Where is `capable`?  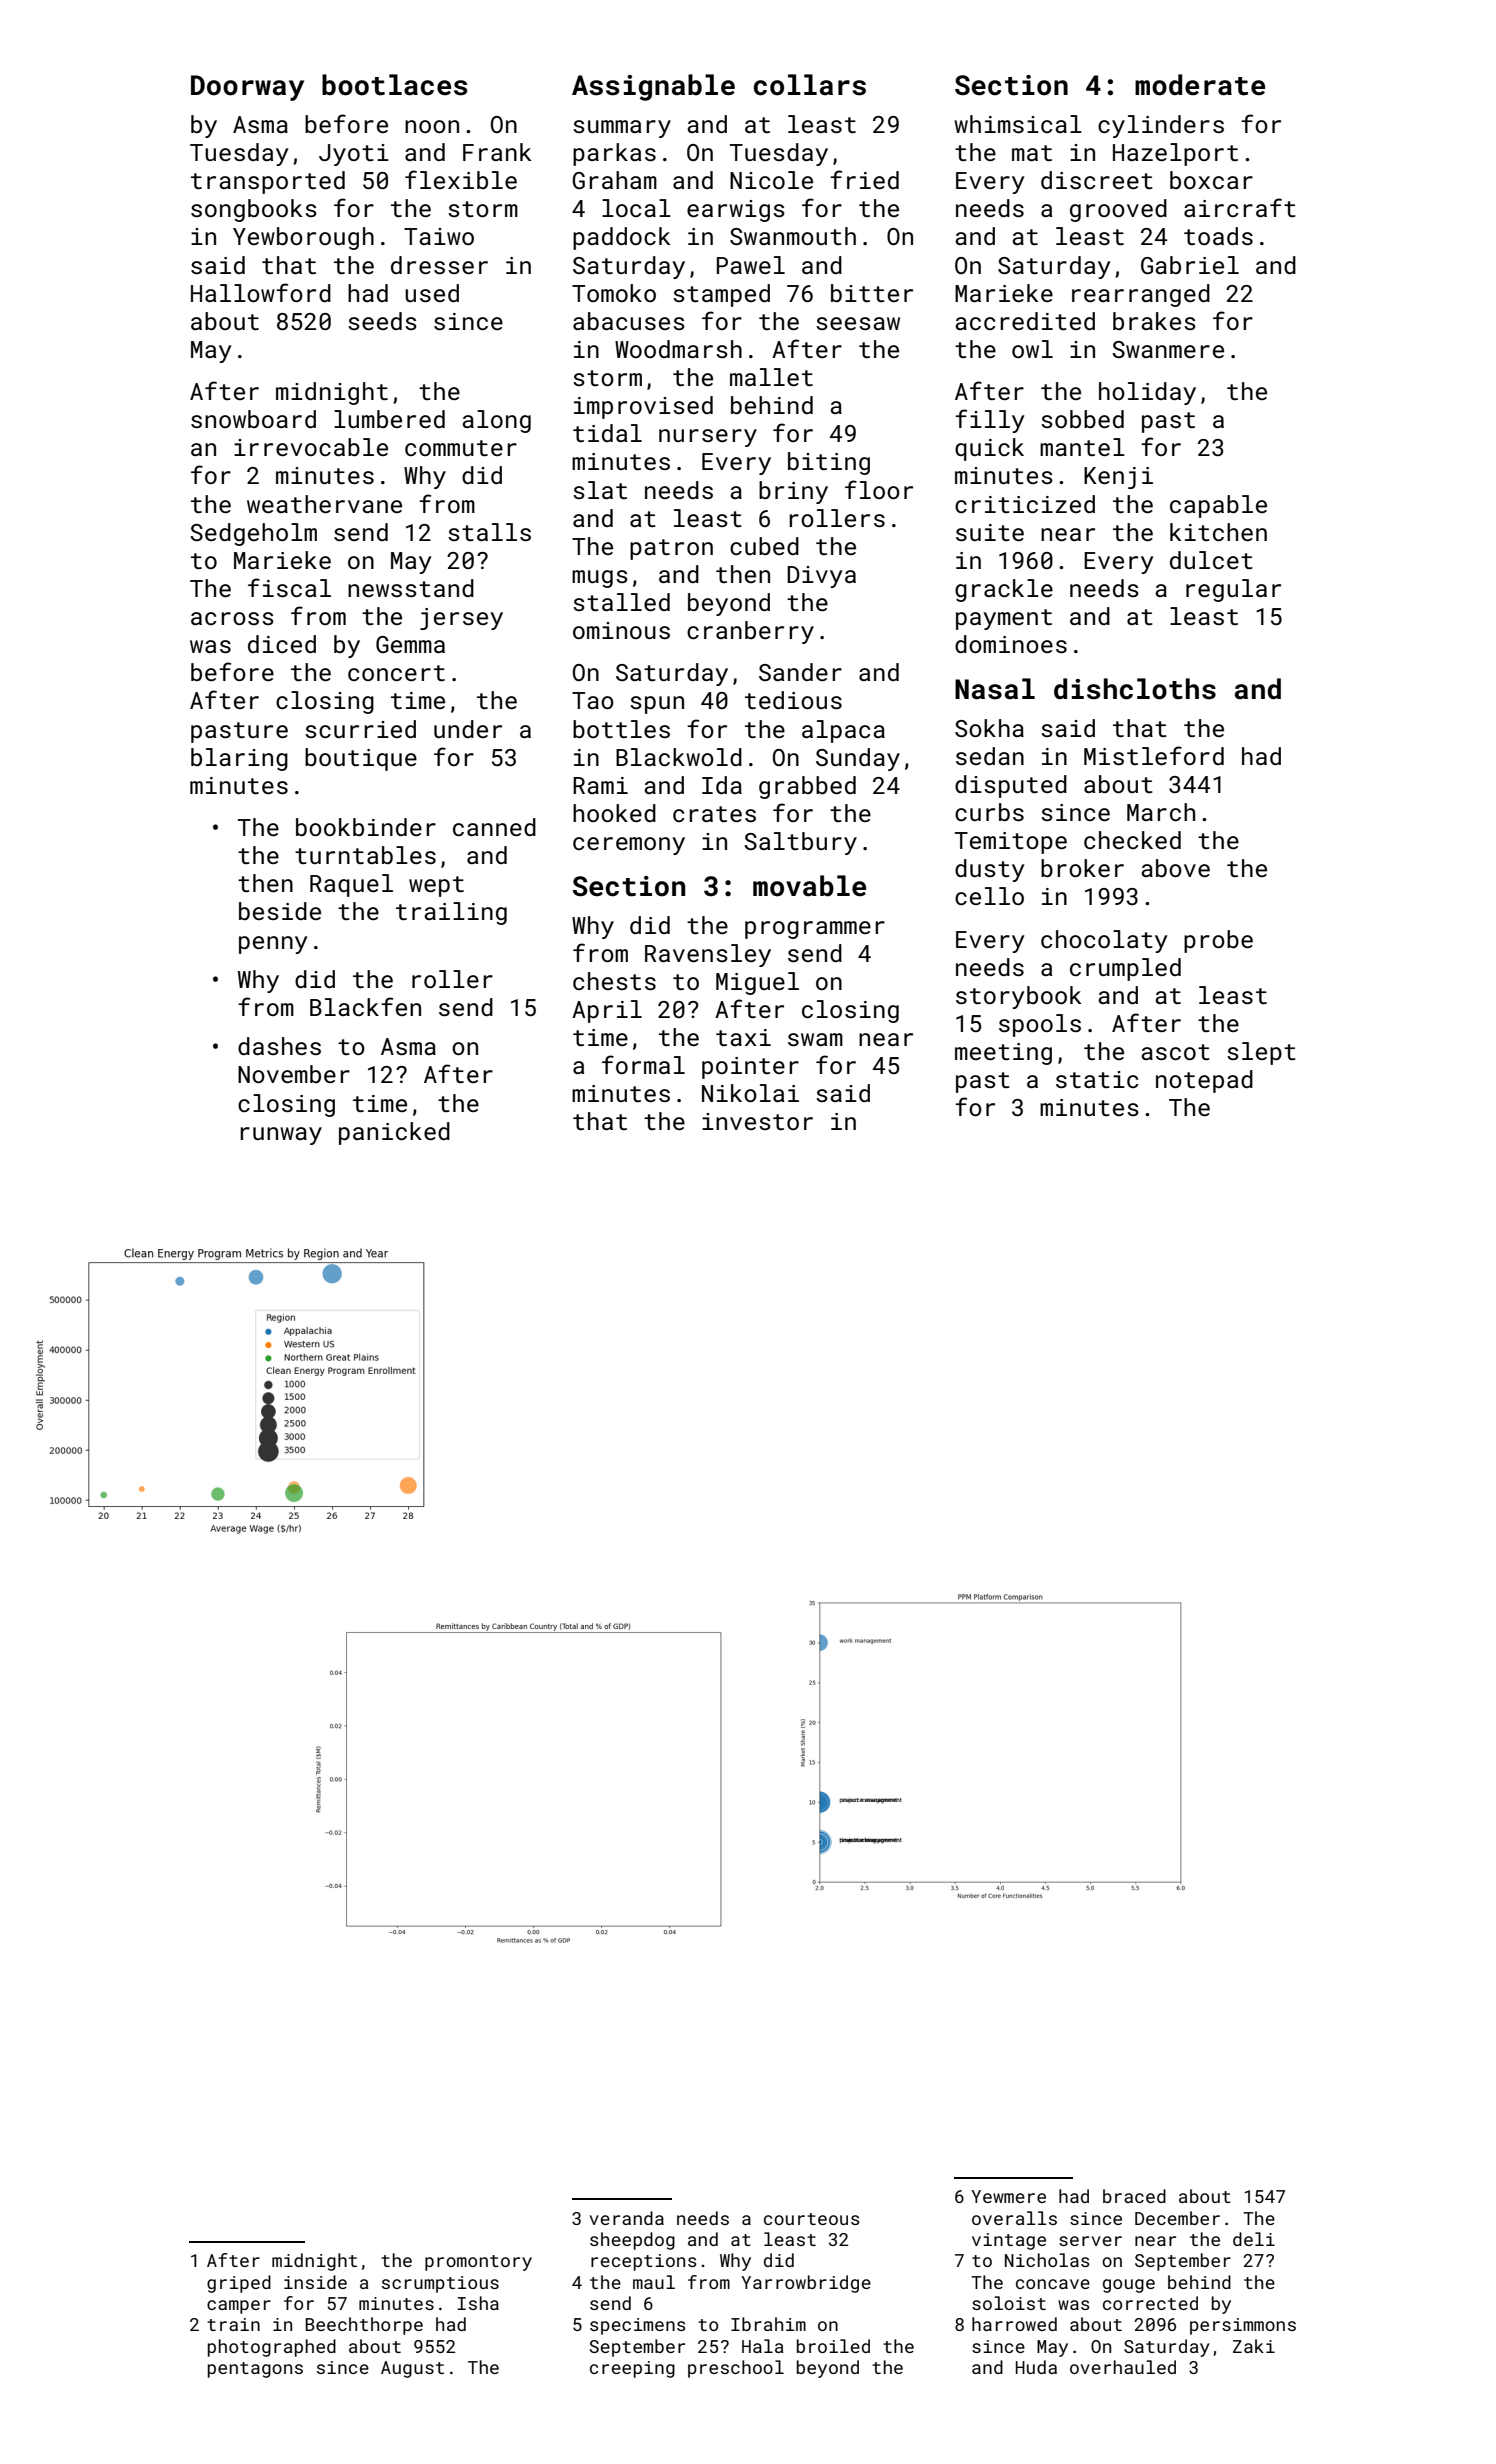
capable is located at coordinates (1218, 506).
